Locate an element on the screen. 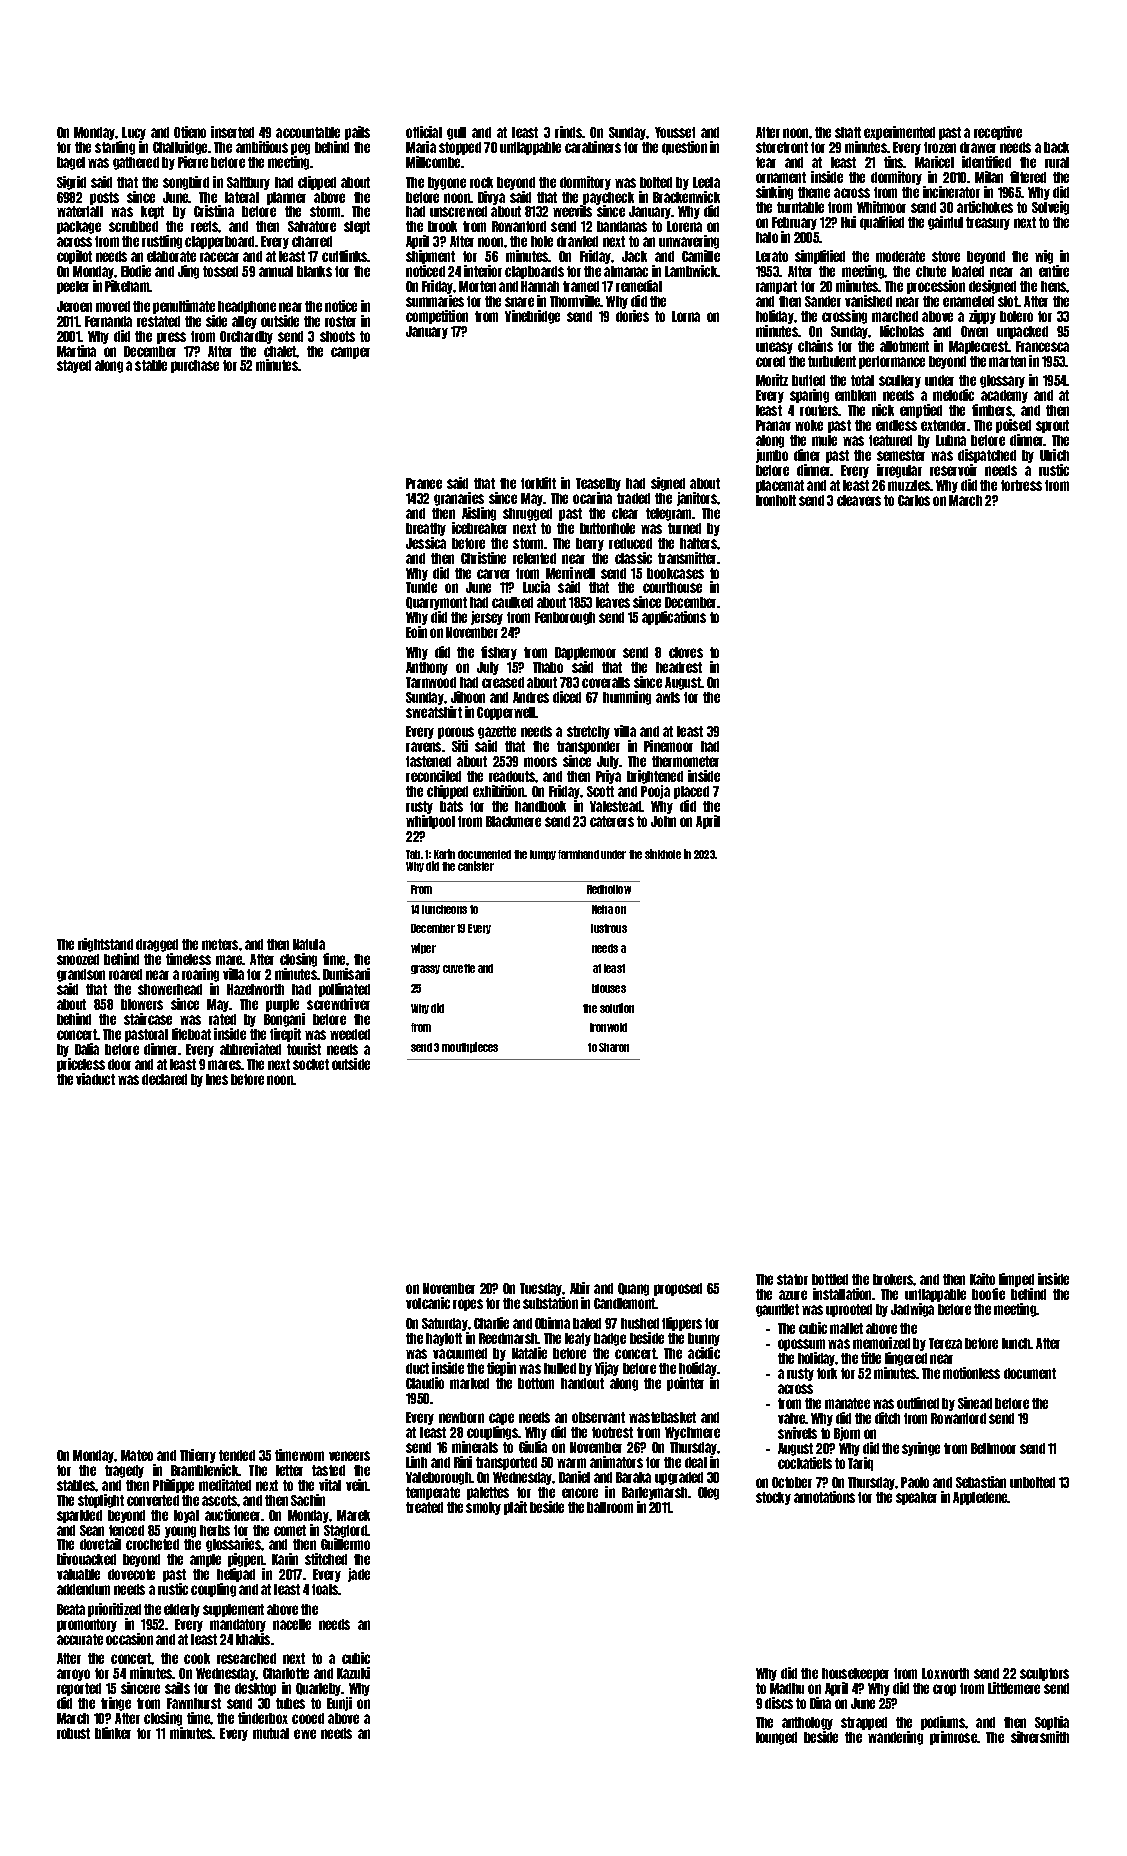  mutual is located at coordinates (271, 1733).
